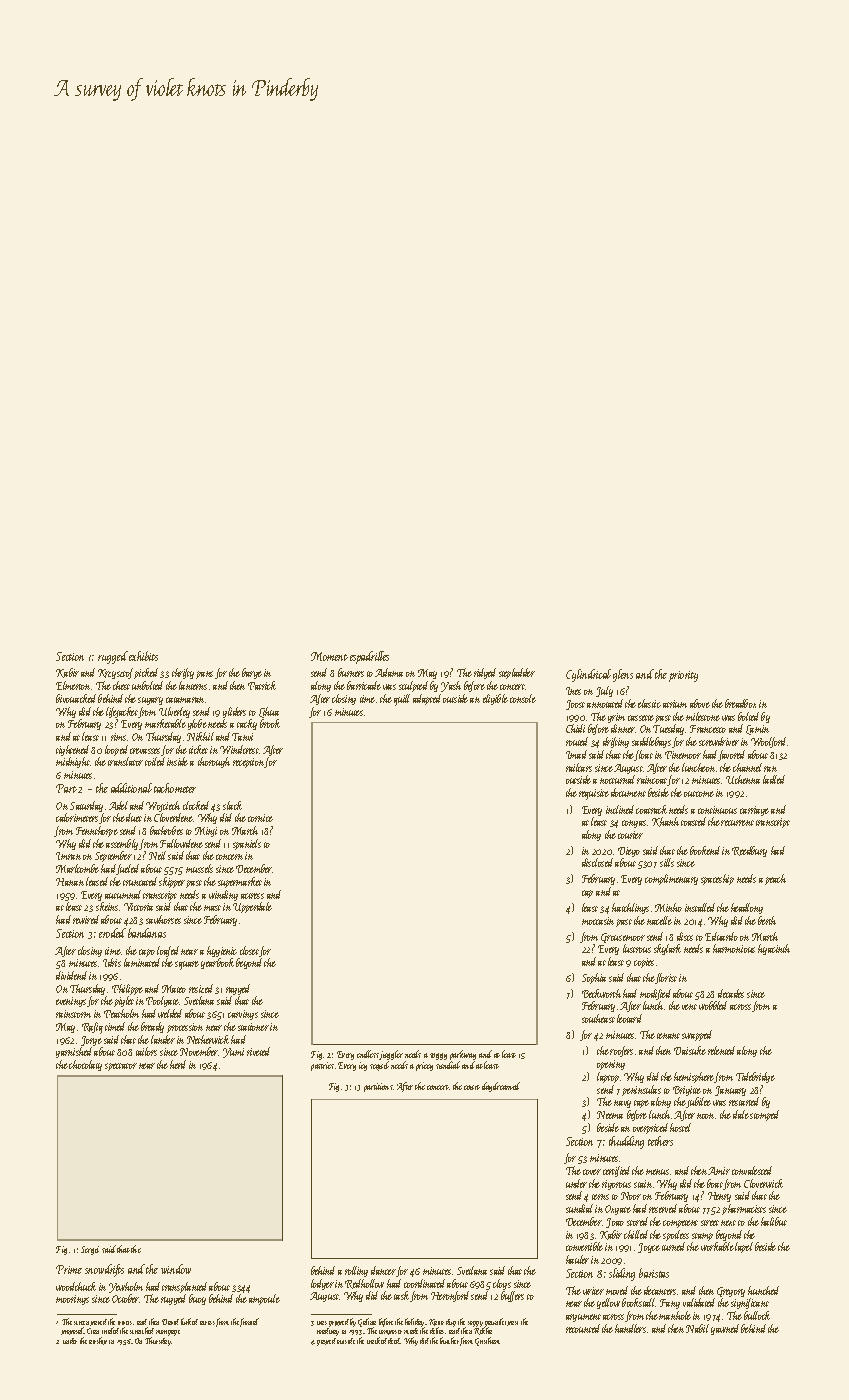 This document has height=1400, width=849. Describe the element at coordinates (389, 672) in the document. I see `Adama` at that location.
